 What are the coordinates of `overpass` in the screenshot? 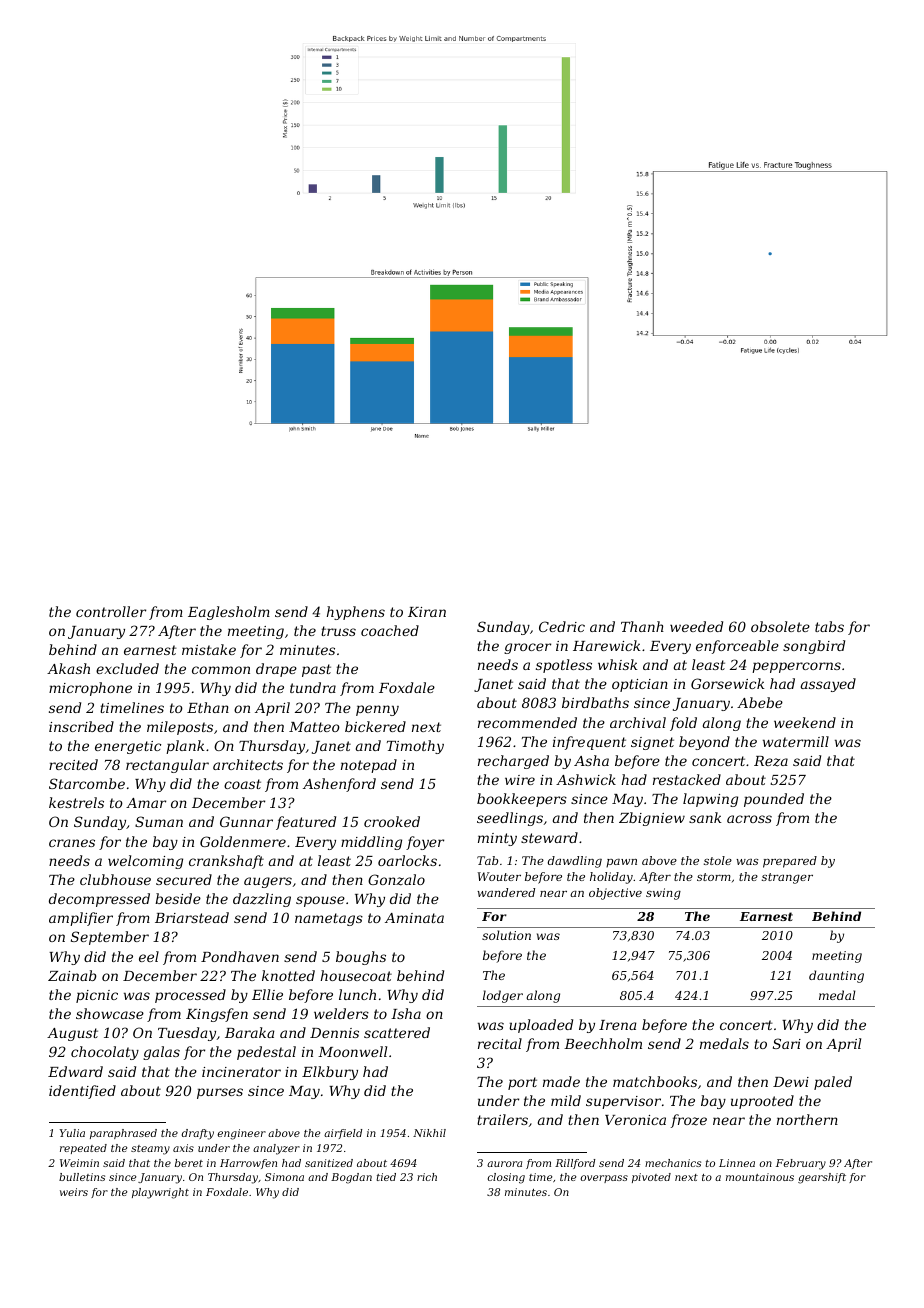 It's located at (604, 1179).
